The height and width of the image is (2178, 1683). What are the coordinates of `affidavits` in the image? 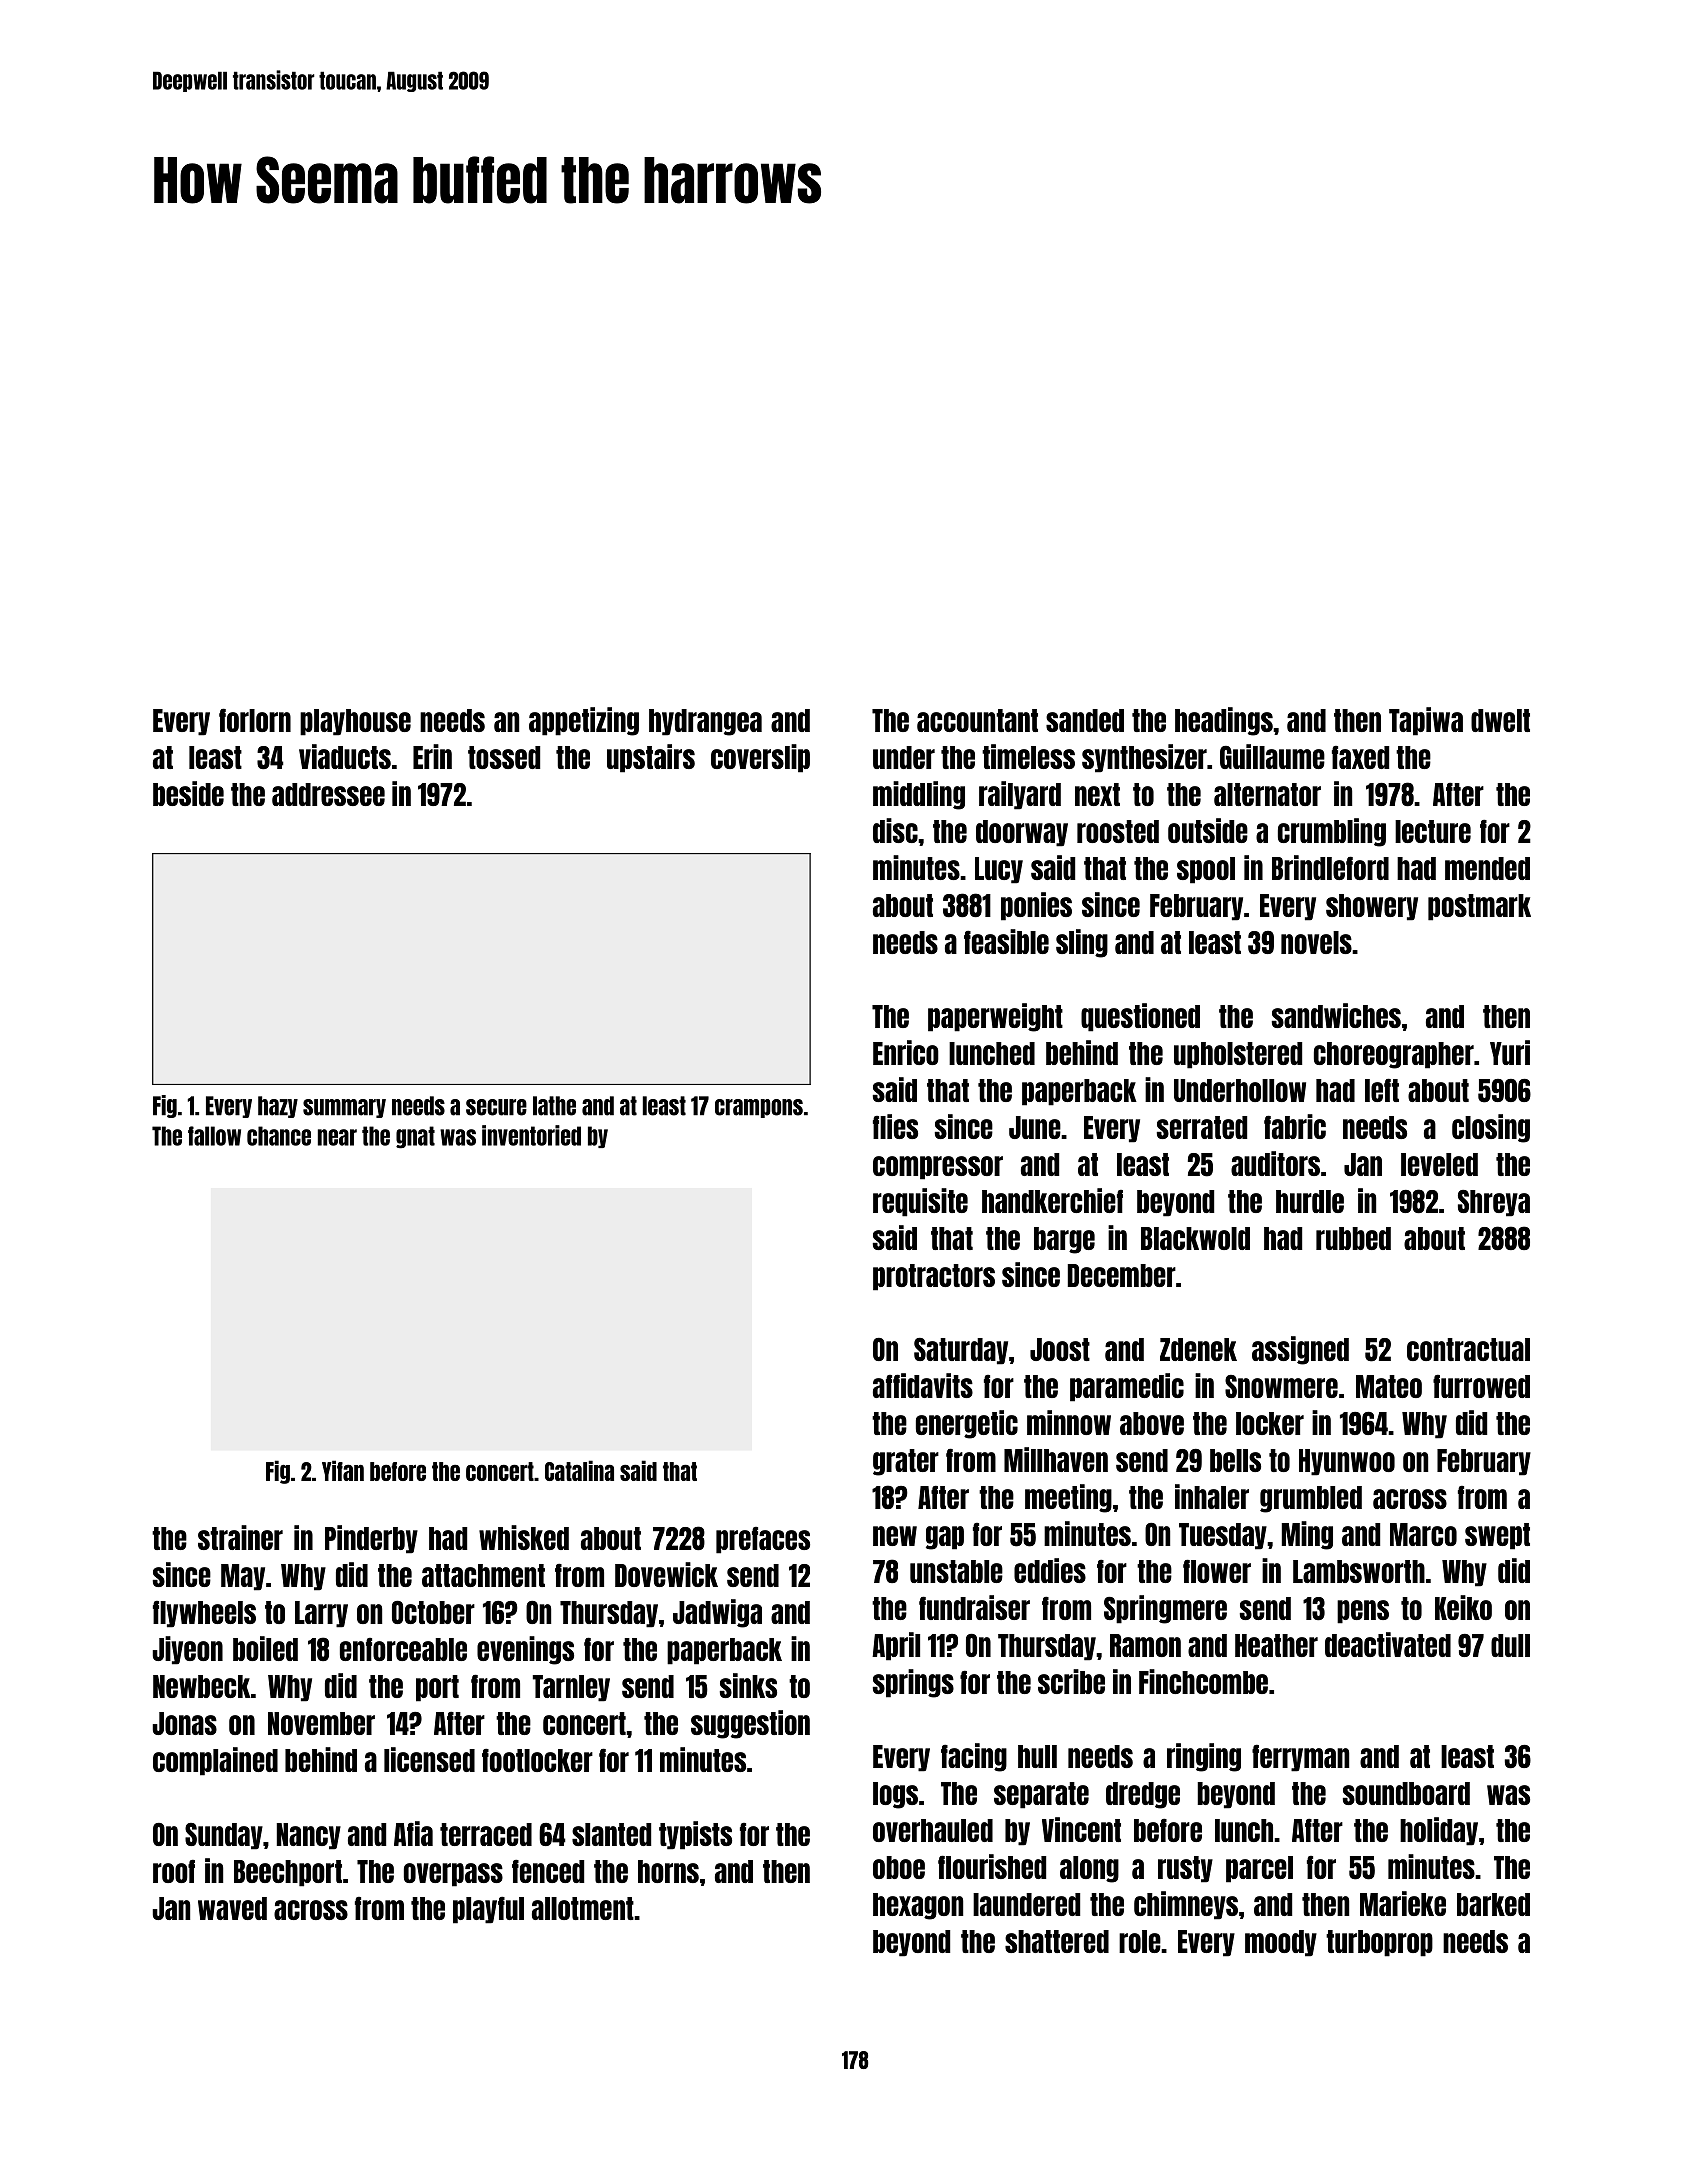 It's located at (923, 1385).
